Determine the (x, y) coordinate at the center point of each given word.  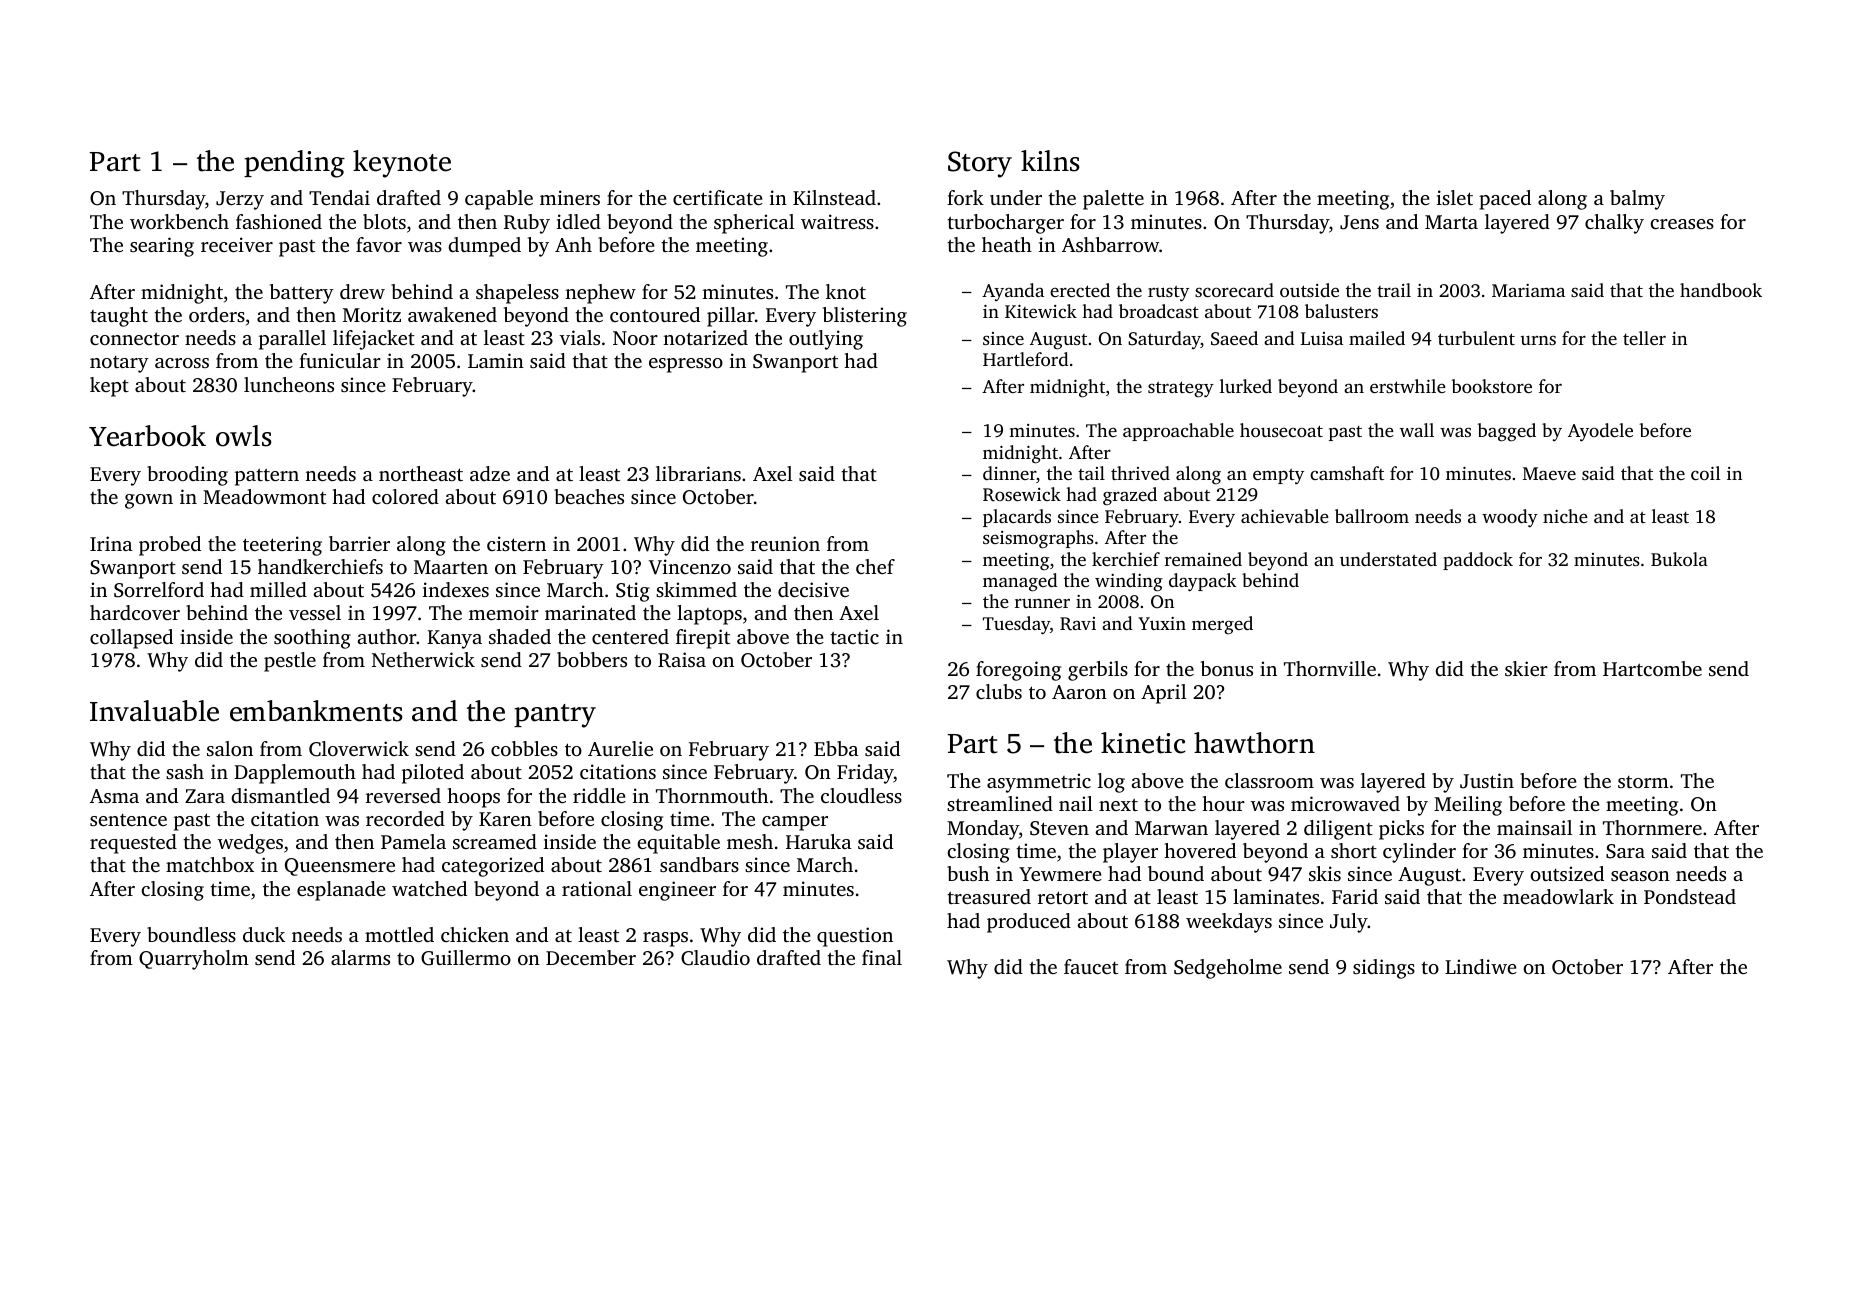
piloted (433, 774)
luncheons (289, 384)
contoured (655, 314)
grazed (1130, 496)
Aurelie (620, 748)
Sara (1625, 851)
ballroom (1372, 516)
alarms (360, 957)
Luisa (1322, 338)
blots (384, 221)
